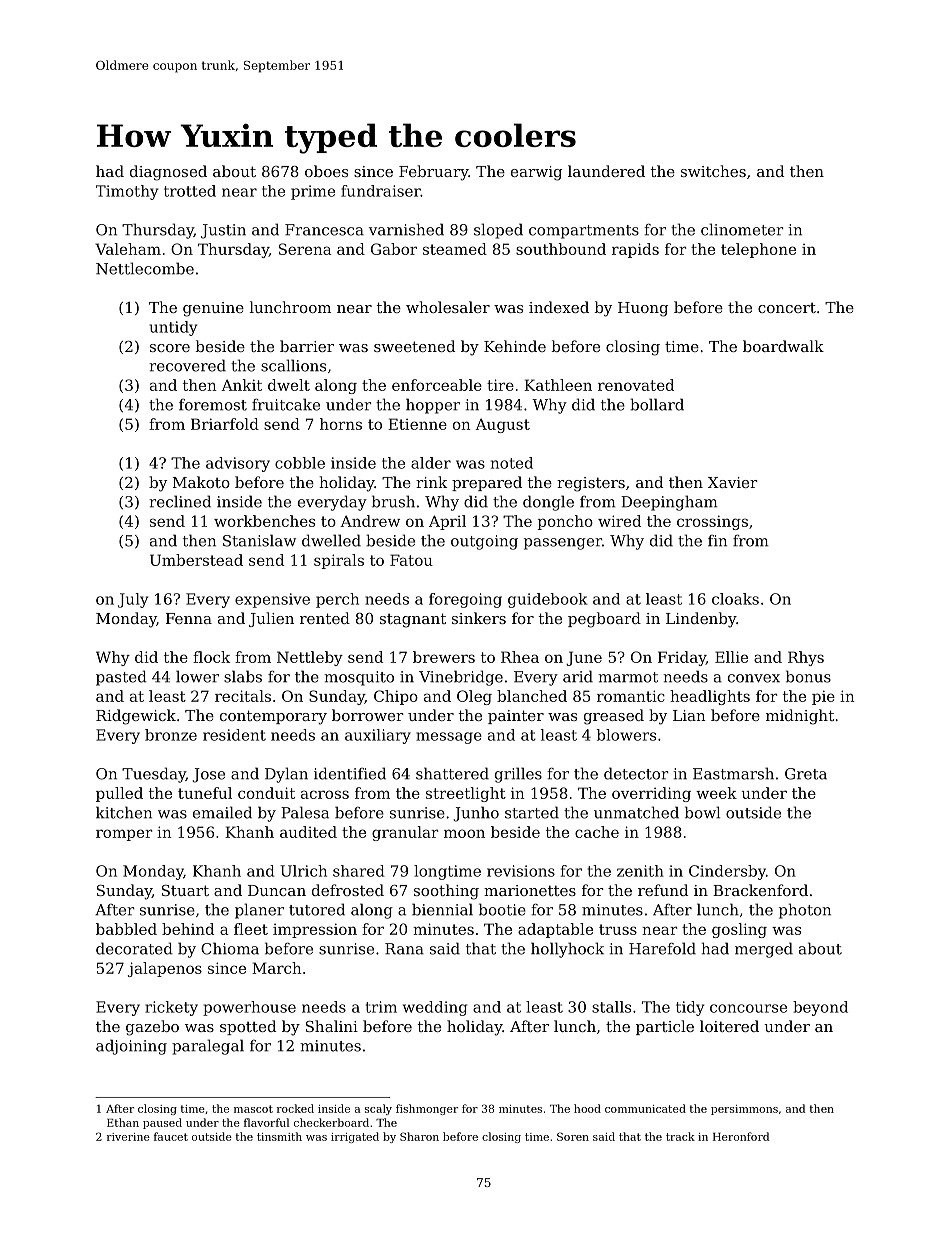  What do you see at coordinates (713, 171) in the page?
I see `switches` at bounding box center [713, 171].
